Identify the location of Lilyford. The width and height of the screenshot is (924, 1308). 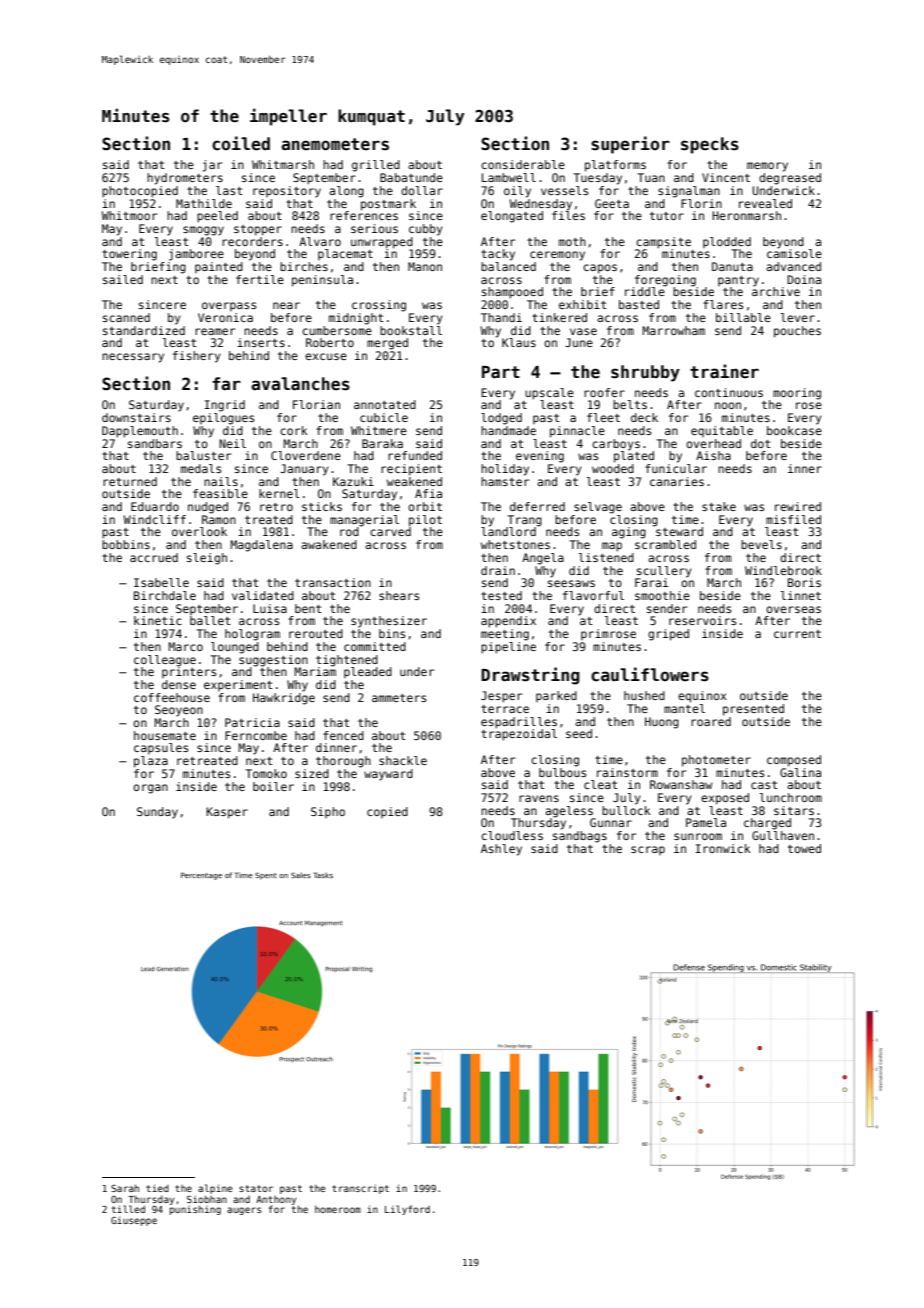
(407, 1210).
